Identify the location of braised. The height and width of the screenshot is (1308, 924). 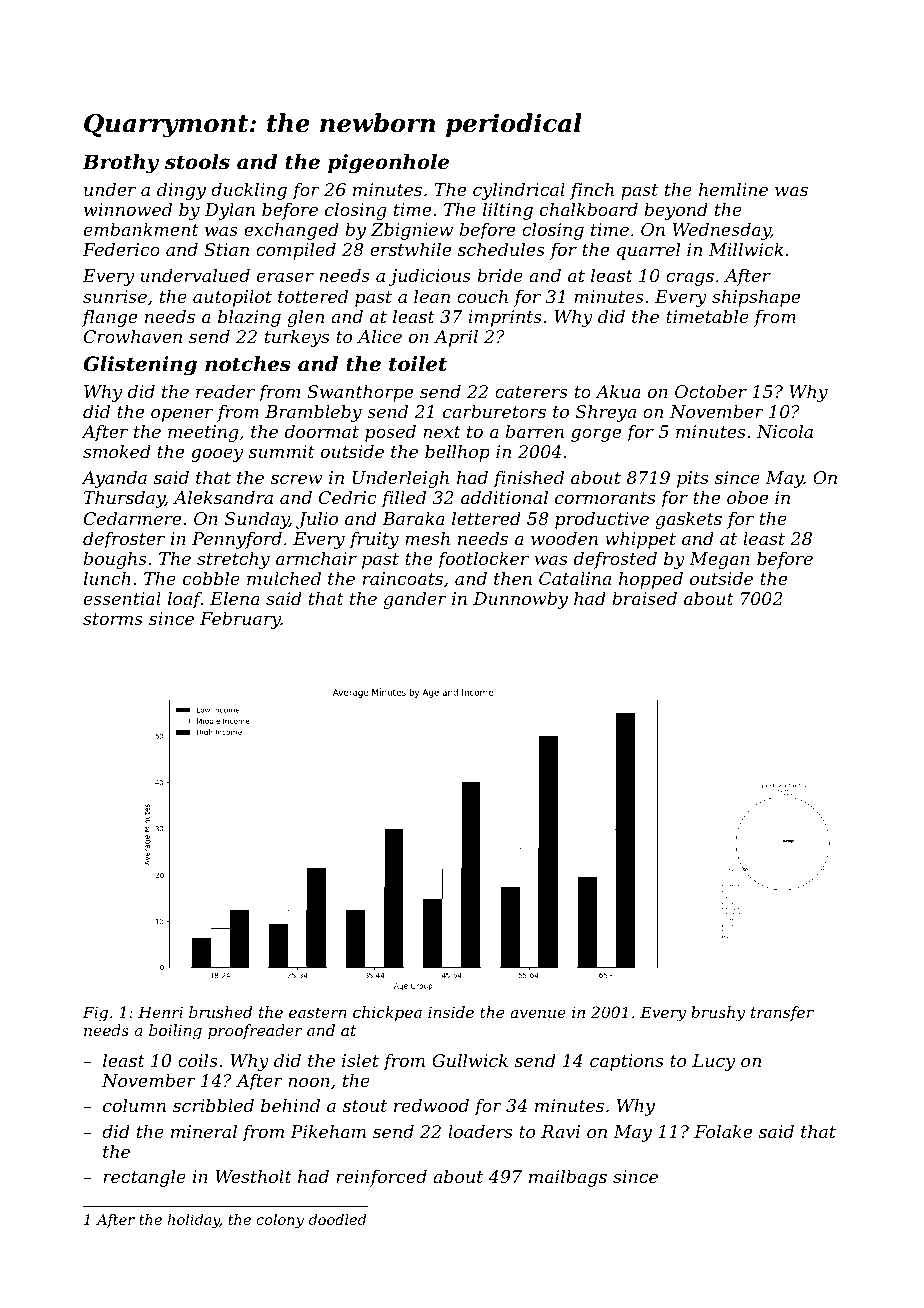
(644, 598).
